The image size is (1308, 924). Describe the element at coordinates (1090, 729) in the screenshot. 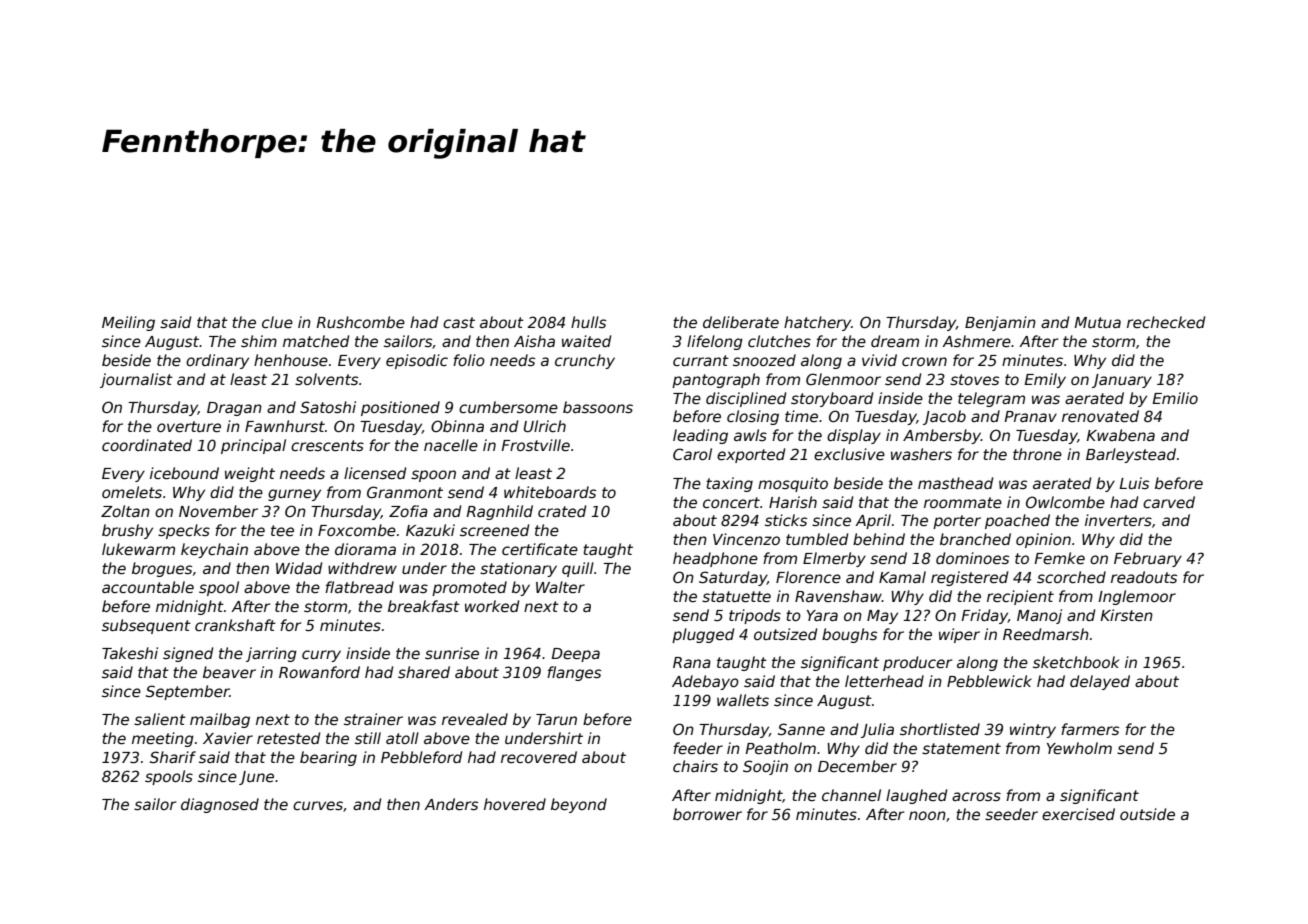

I see `farmers` at that location.
